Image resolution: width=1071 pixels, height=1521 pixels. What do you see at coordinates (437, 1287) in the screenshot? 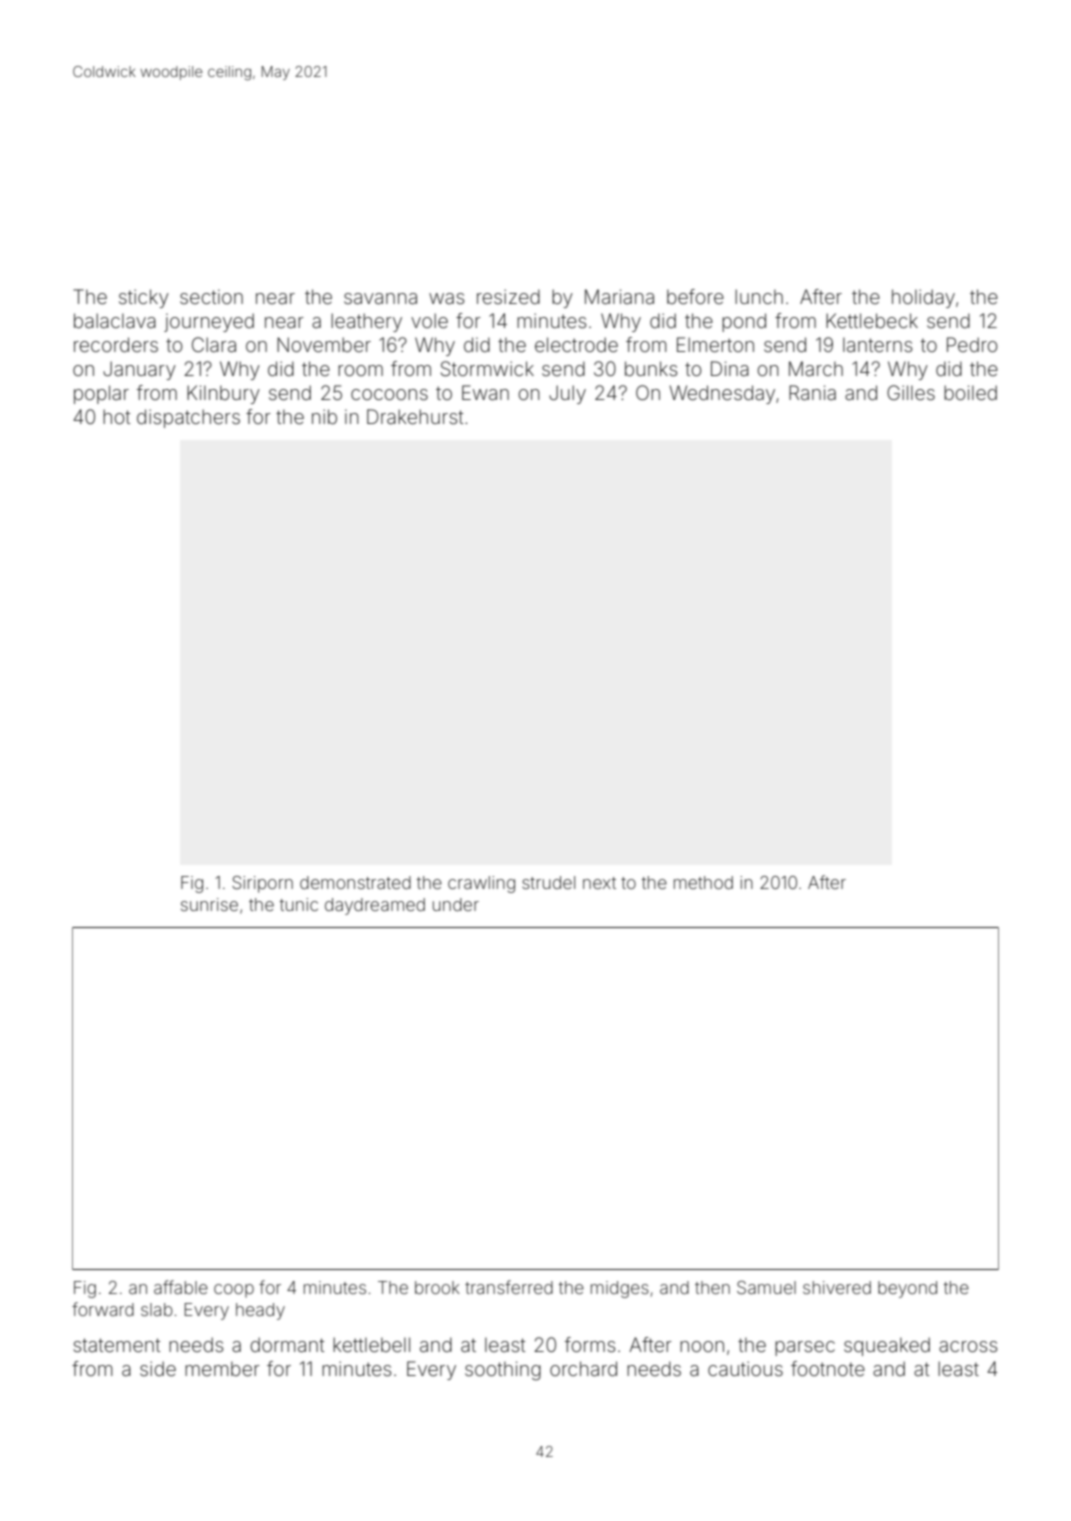
I see `brook` at bounding box center [437, 1287].
